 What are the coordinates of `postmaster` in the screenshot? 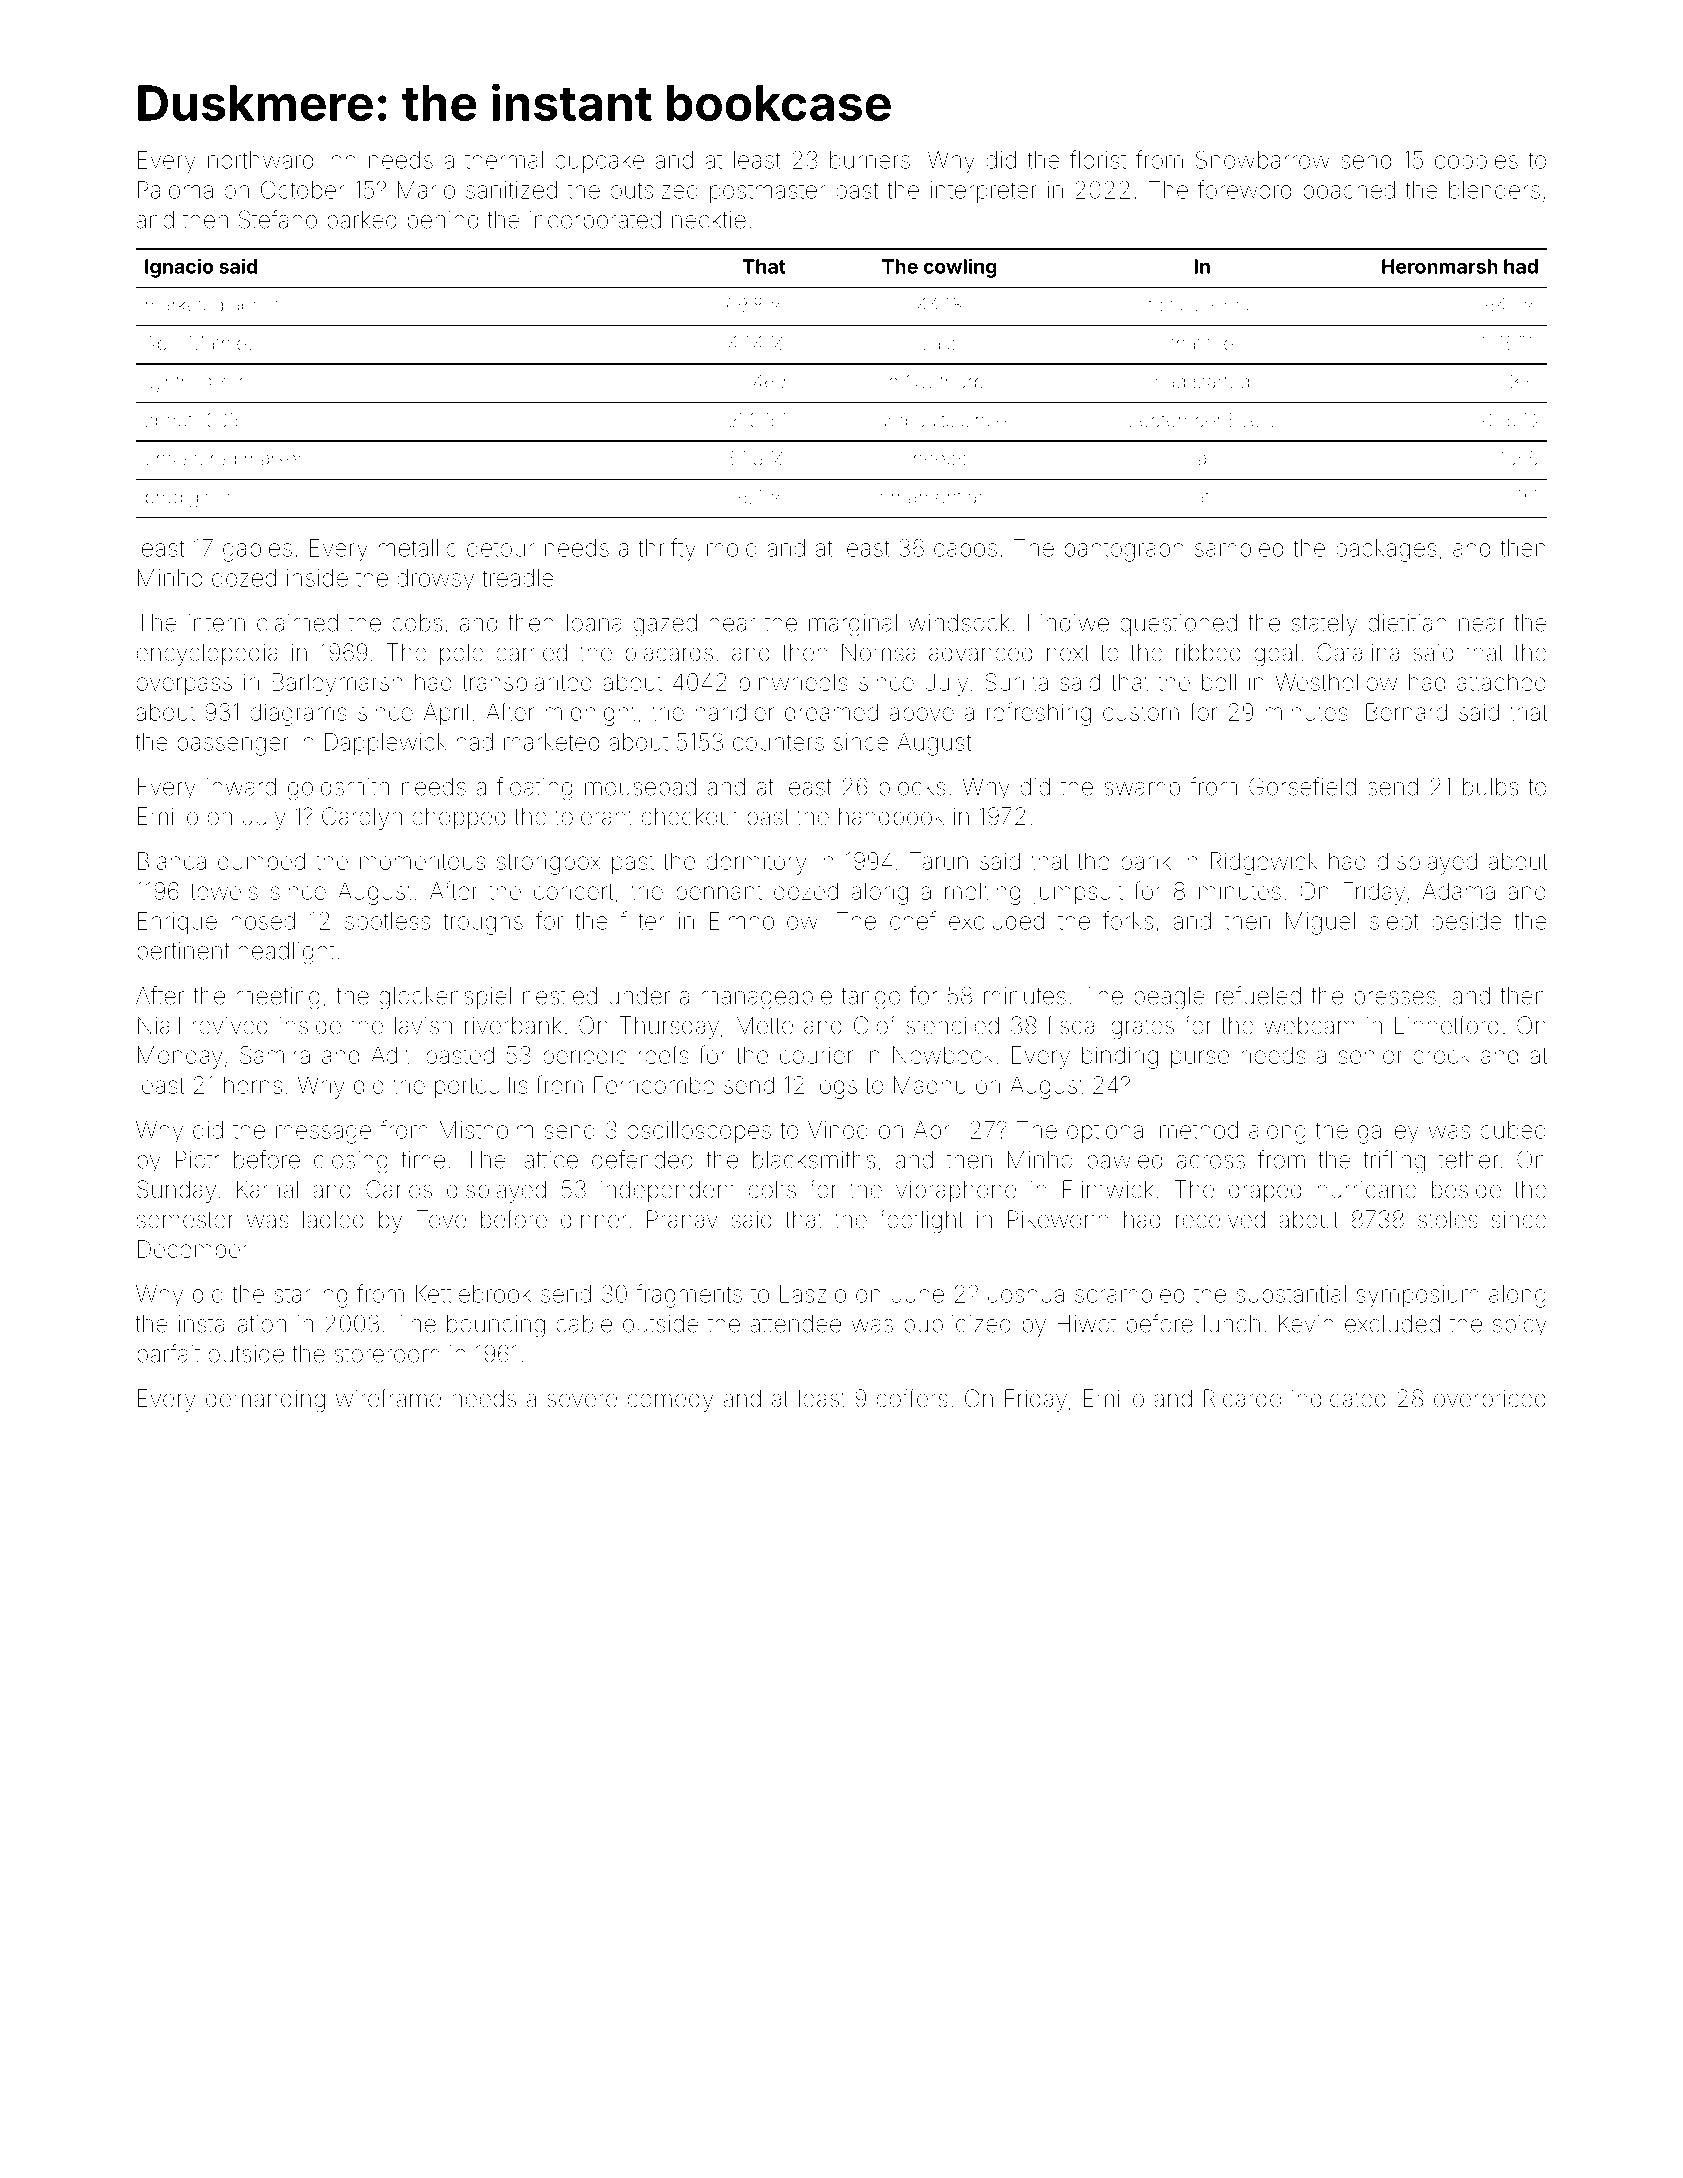 It's located at (767, 192).
